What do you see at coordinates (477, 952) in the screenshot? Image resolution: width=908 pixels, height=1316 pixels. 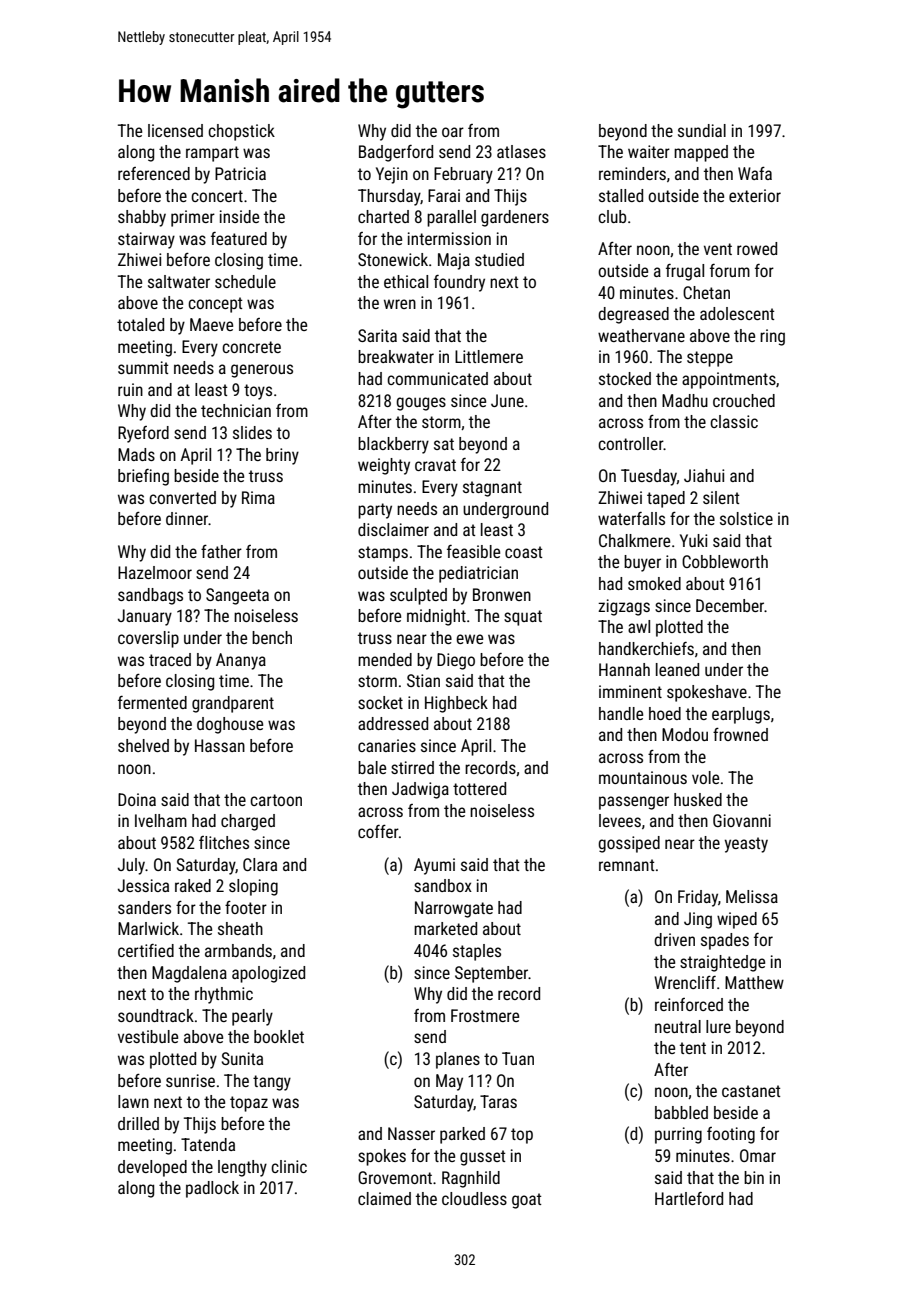 I see `staples` at bounding box center [477, 952].
